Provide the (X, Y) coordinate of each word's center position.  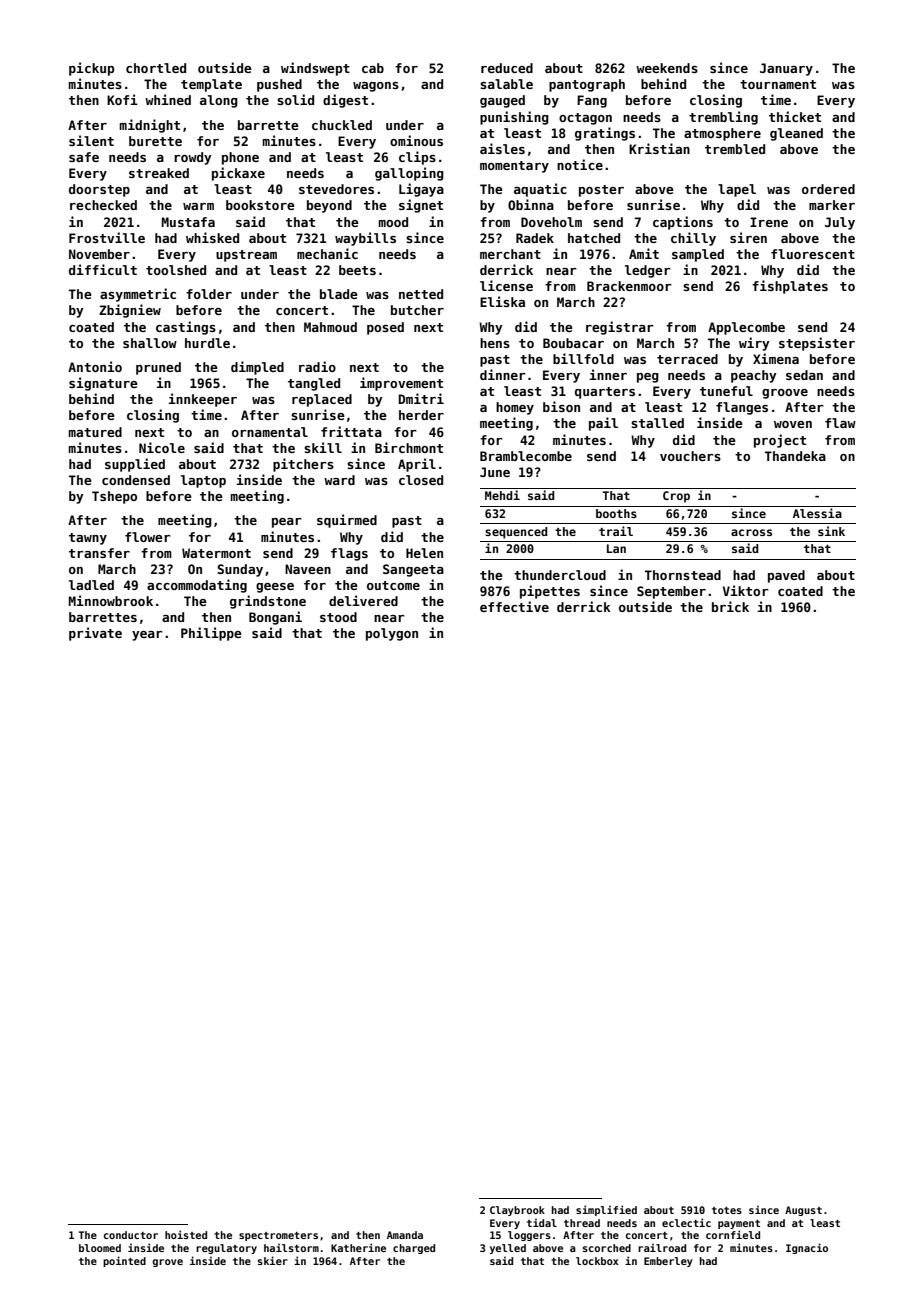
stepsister (817, 344)
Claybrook (517, 1211)
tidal (542, 1222)
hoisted (186, 1234)
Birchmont (409, 447)
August (803, 1211)
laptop (203, 481)
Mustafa (188, 222)
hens (495, 343)
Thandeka (795, 456)
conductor (131, 1235)
